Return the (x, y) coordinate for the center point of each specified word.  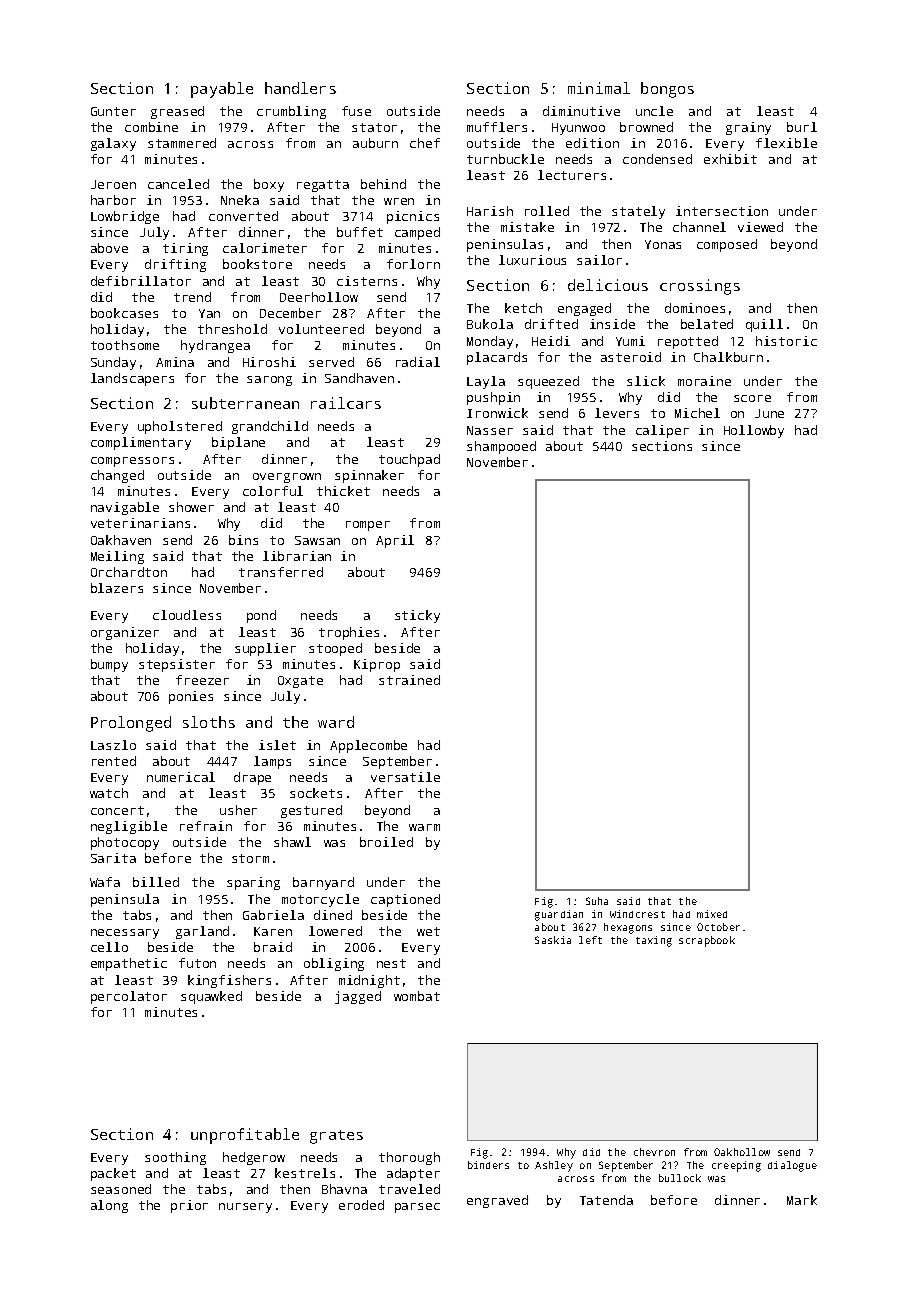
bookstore (257, 264)
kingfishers (229, 981)
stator (374, 127)
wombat (417, 996)
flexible (786, 143)
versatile (405, 777)
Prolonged (131, 724)
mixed (712, 914)
